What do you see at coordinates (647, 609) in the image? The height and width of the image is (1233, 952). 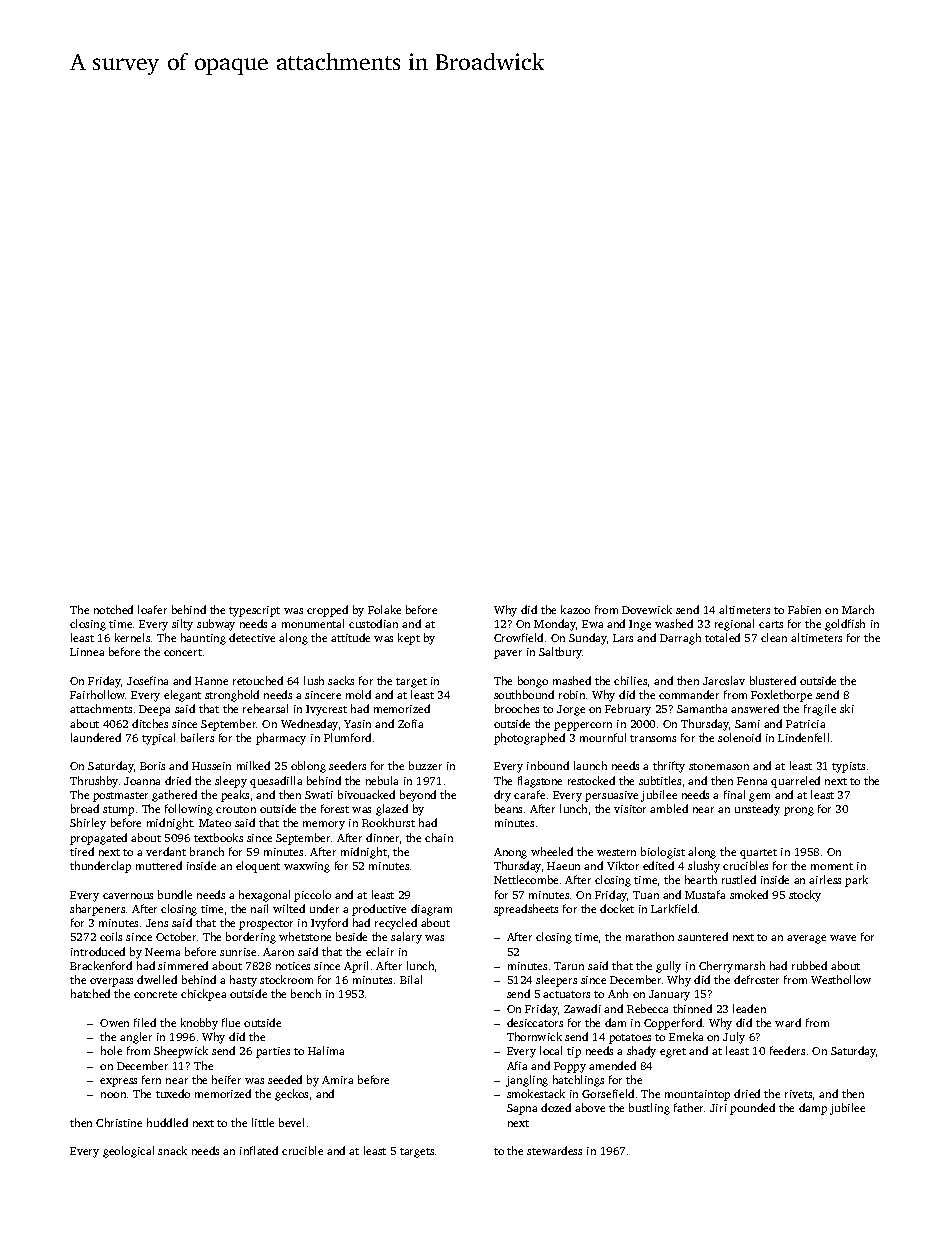 I see `Dovewick` at bounding box center [647, 609].
